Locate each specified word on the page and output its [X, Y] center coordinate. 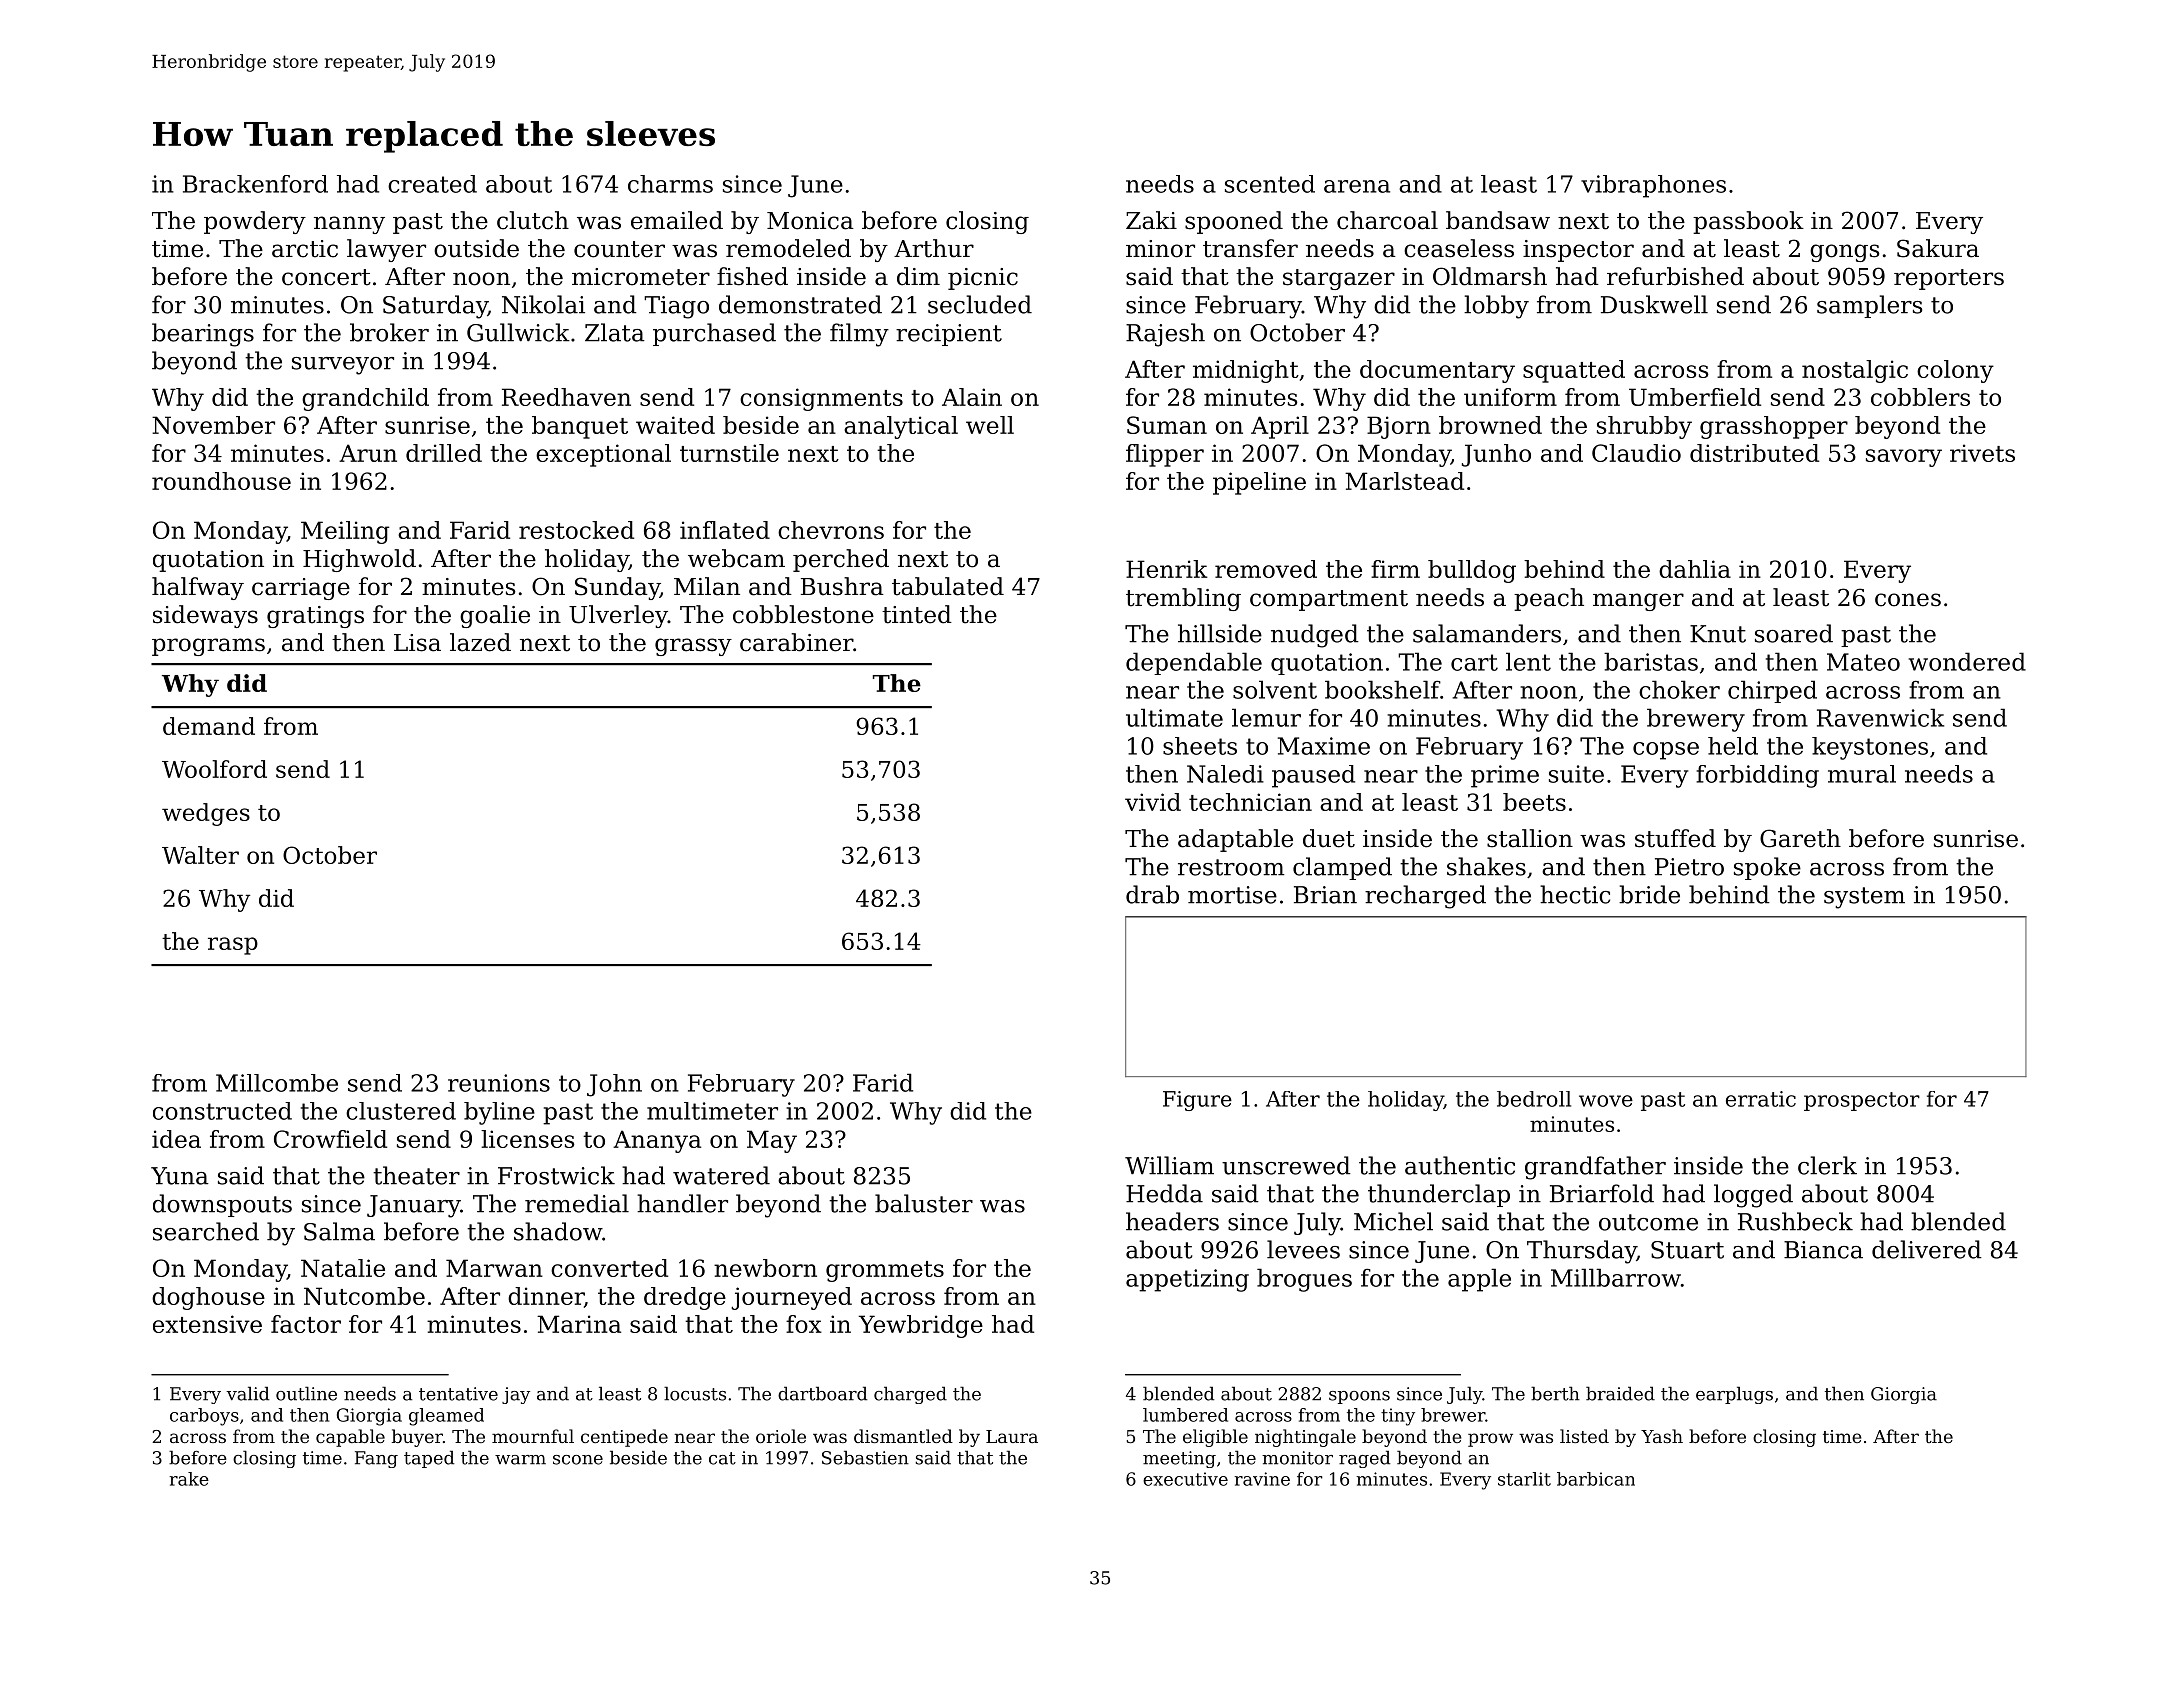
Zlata [615, 332]
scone [578, 1460]
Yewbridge [921, 1326]
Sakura [1938, 248]
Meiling [345, 532]
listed [1584, 1436]
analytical [901, 427]
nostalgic [1855, 371]
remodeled [788, 248]
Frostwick [556, 1175]
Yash [1662, 1436]
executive [1185, 1479]
